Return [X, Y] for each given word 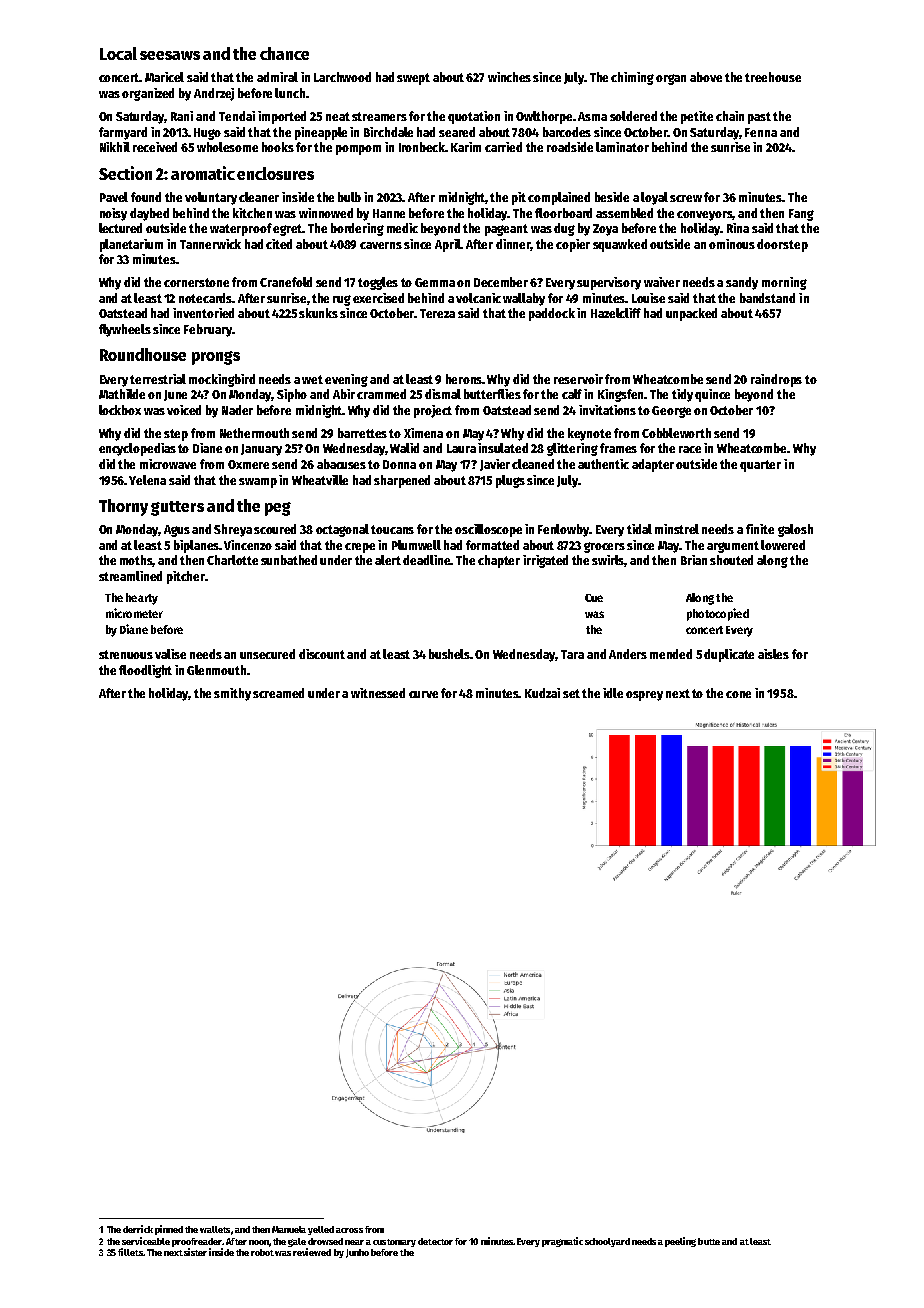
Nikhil [115, 147]
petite [697, 117]
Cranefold [286, 282]
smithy [232, 694]
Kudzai [542, 693]
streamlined [130, 576]
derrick [138, 1229]
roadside [570, 147]
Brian [694, 560]
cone [738, 694]
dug [564, 229]
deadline [427, 560]
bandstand [767, 298]
